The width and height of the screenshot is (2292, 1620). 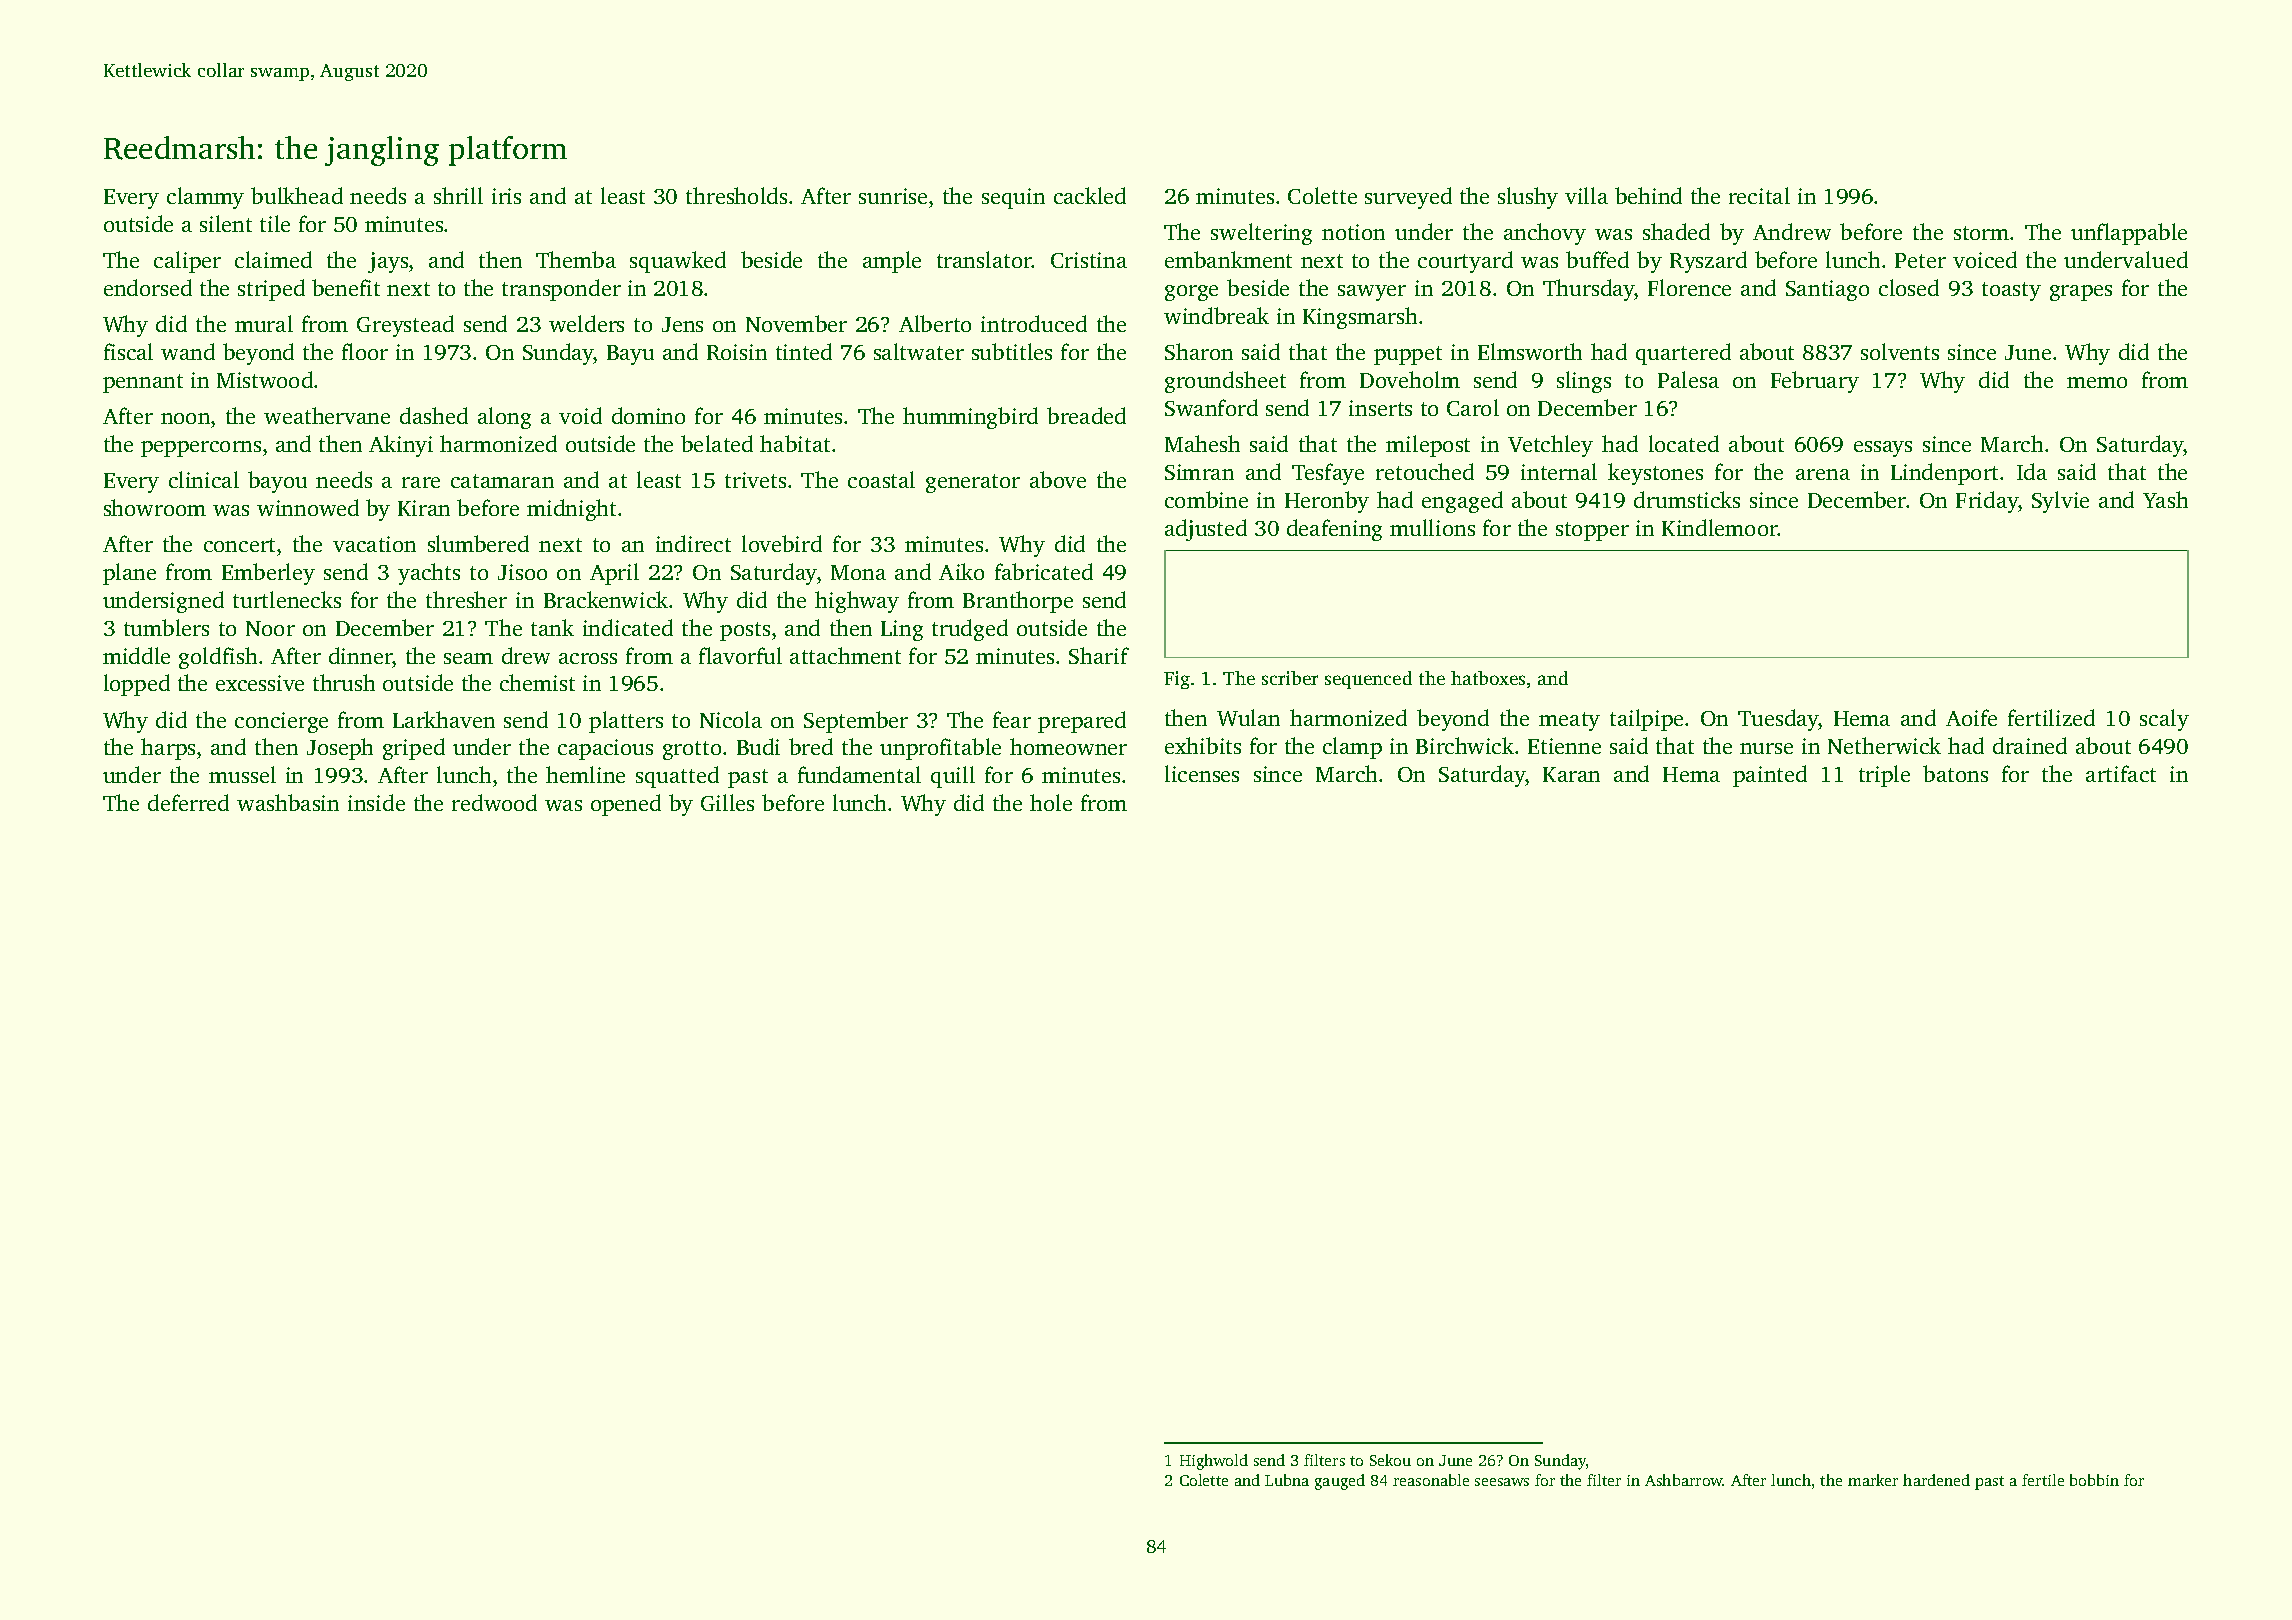 What do you see at coordinates (537, 682) in the screenshot?
I see `chemist` at bounding box center [537, 682].
